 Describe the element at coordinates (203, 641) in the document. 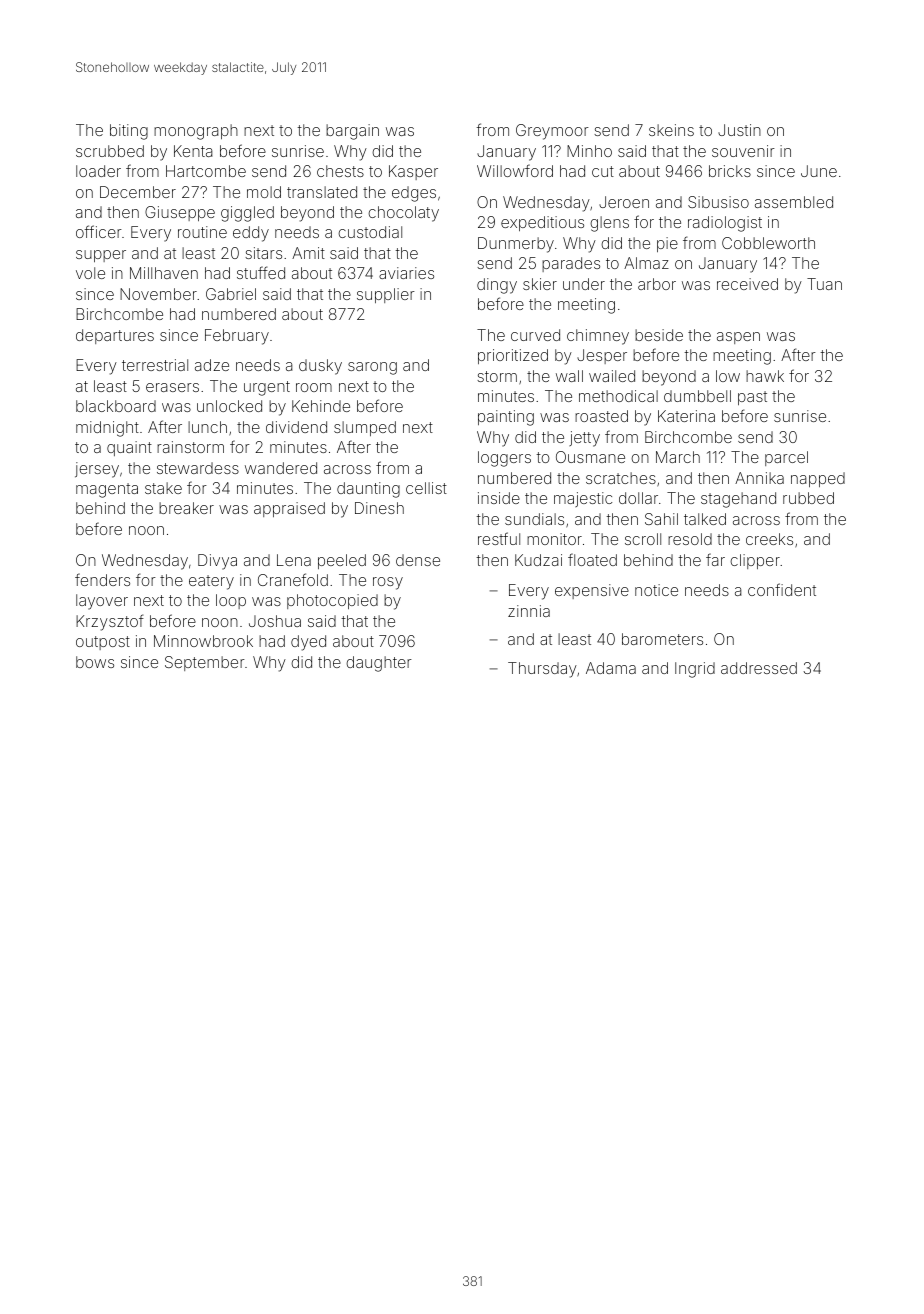

I see `Minnowbrook` at that location.
